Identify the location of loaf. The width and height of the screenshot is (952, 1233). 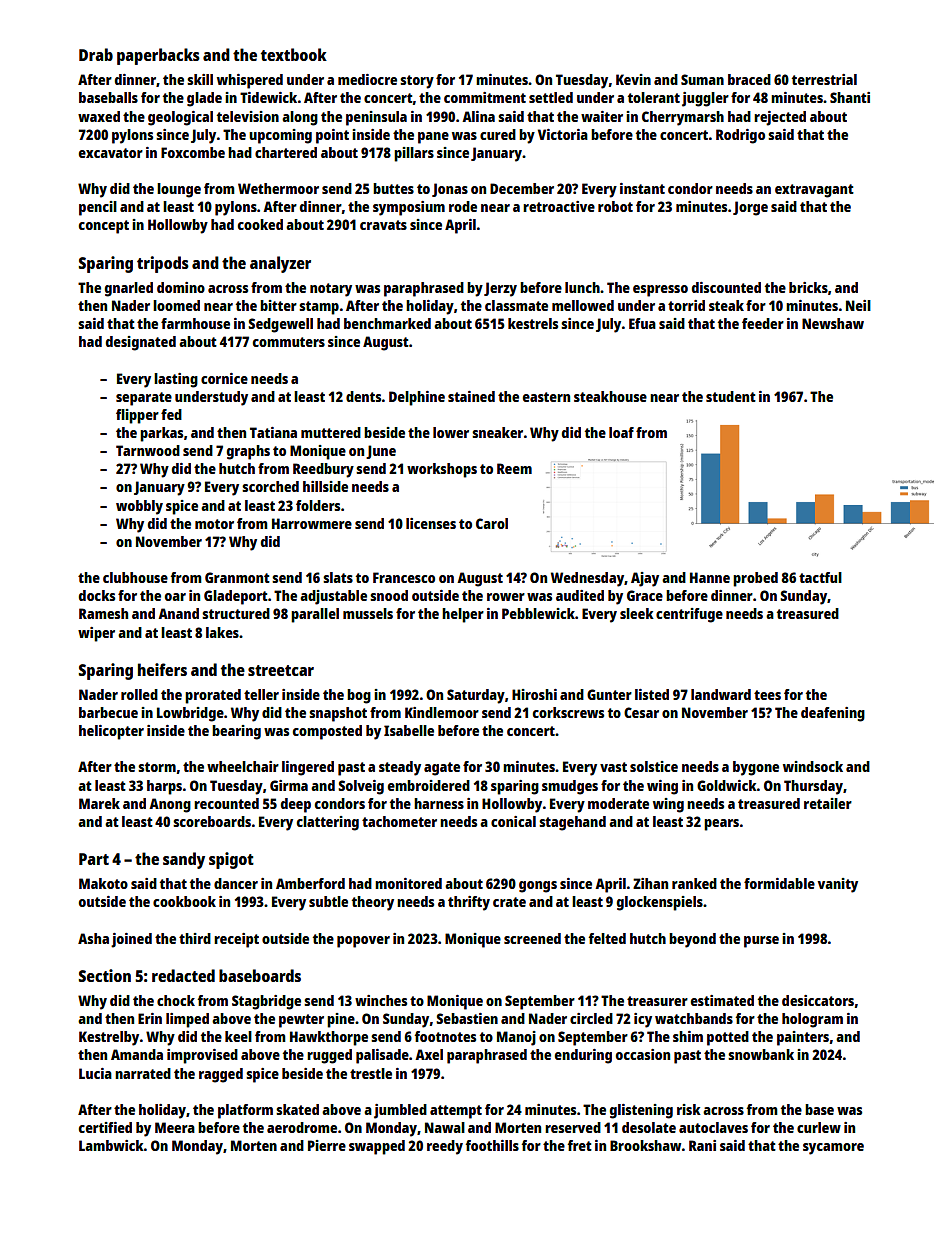
(621, 432).
